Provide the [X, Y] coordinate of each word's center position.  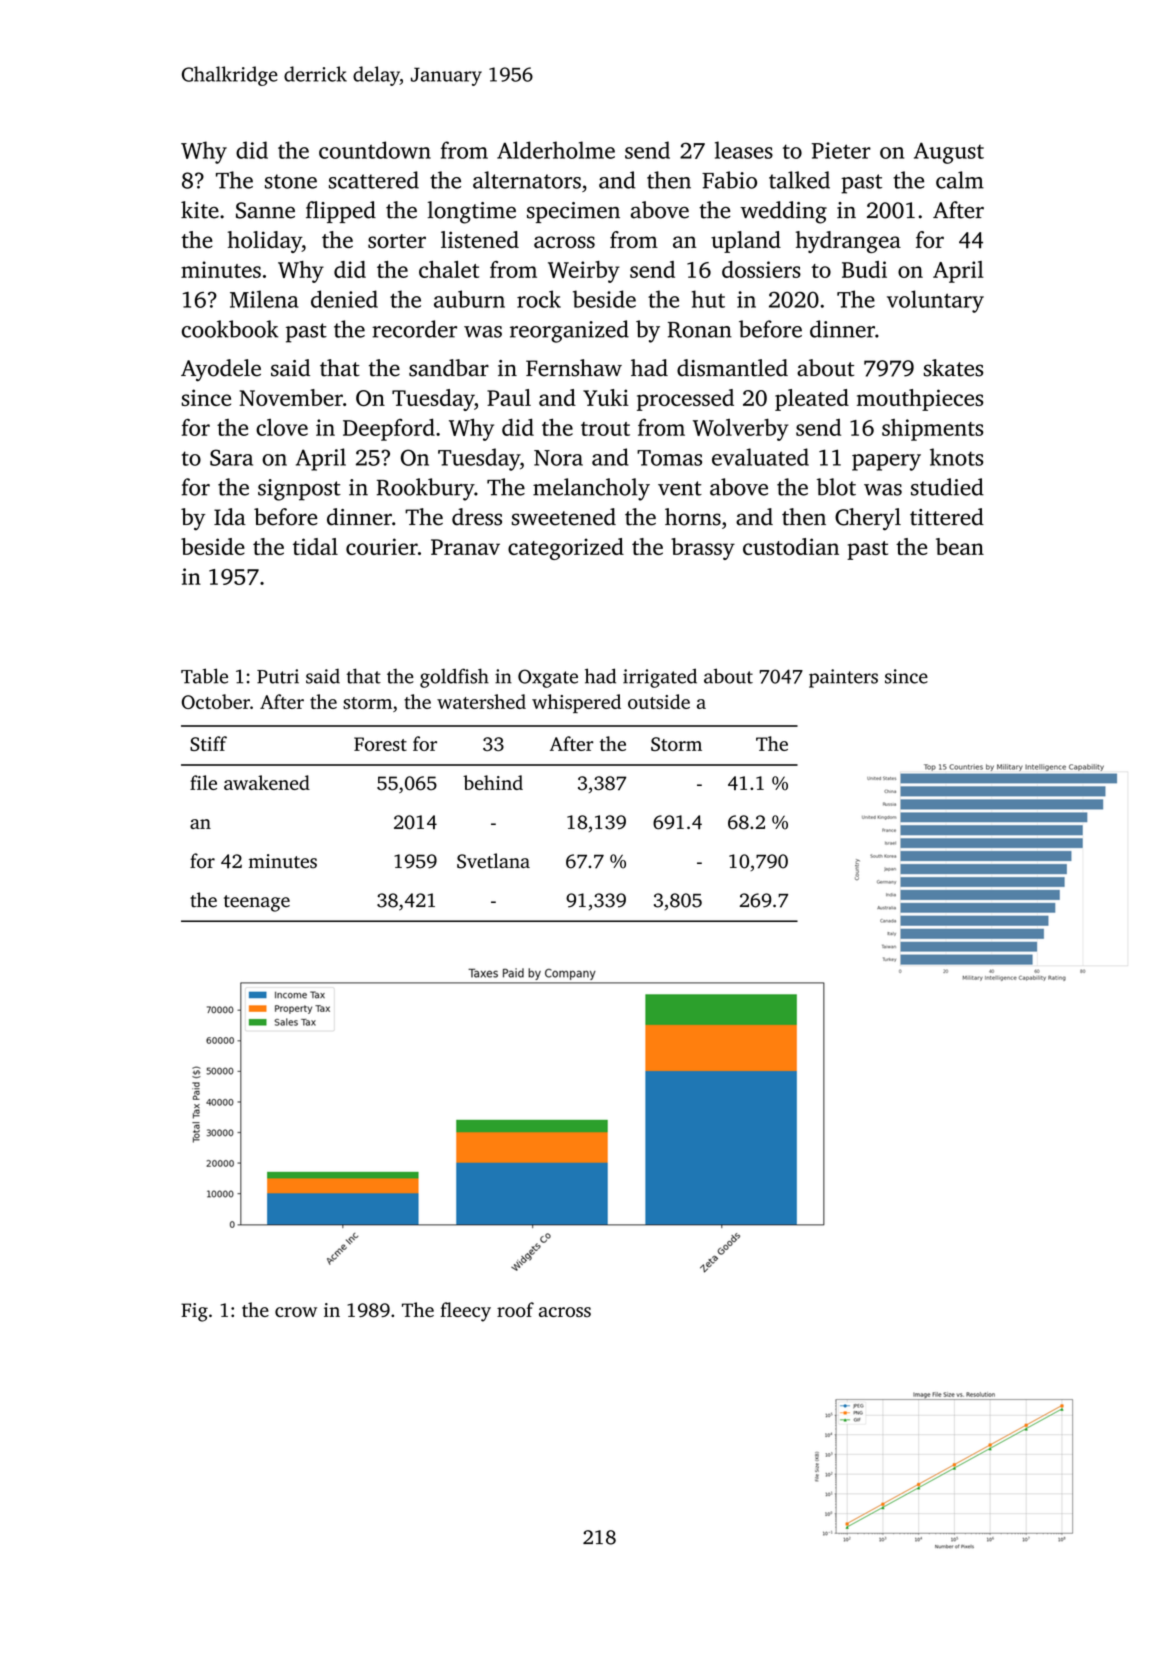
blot [836, 487]
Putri [278, 676]
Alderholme [556, 150]
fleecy [465, 1312]
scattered [374, 180]
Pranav [465, 547]
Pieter [841, 150]
